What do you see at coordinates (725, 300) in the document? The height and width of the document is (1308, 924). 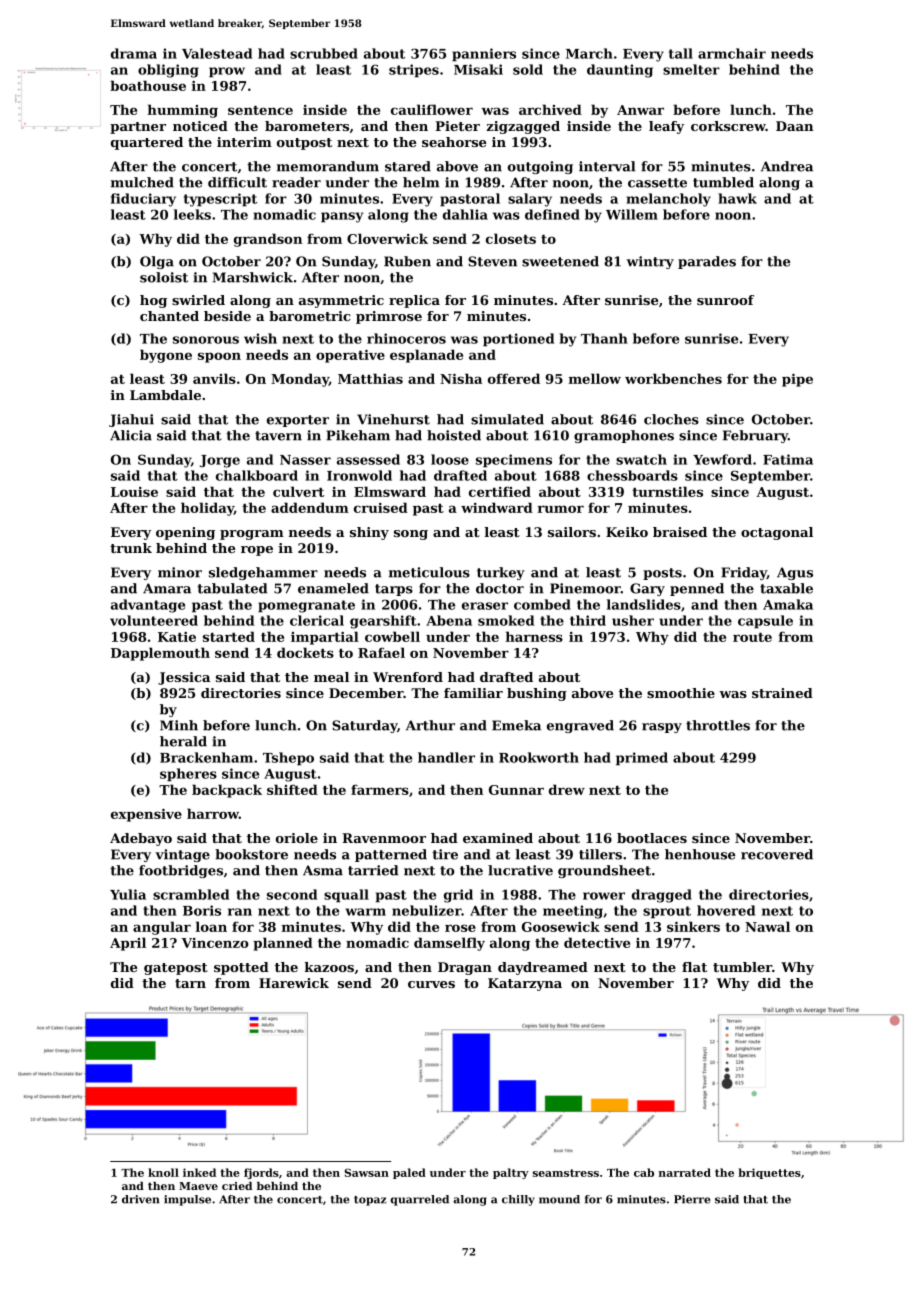 I see `sunroof` at bounding box center [725, 300].
